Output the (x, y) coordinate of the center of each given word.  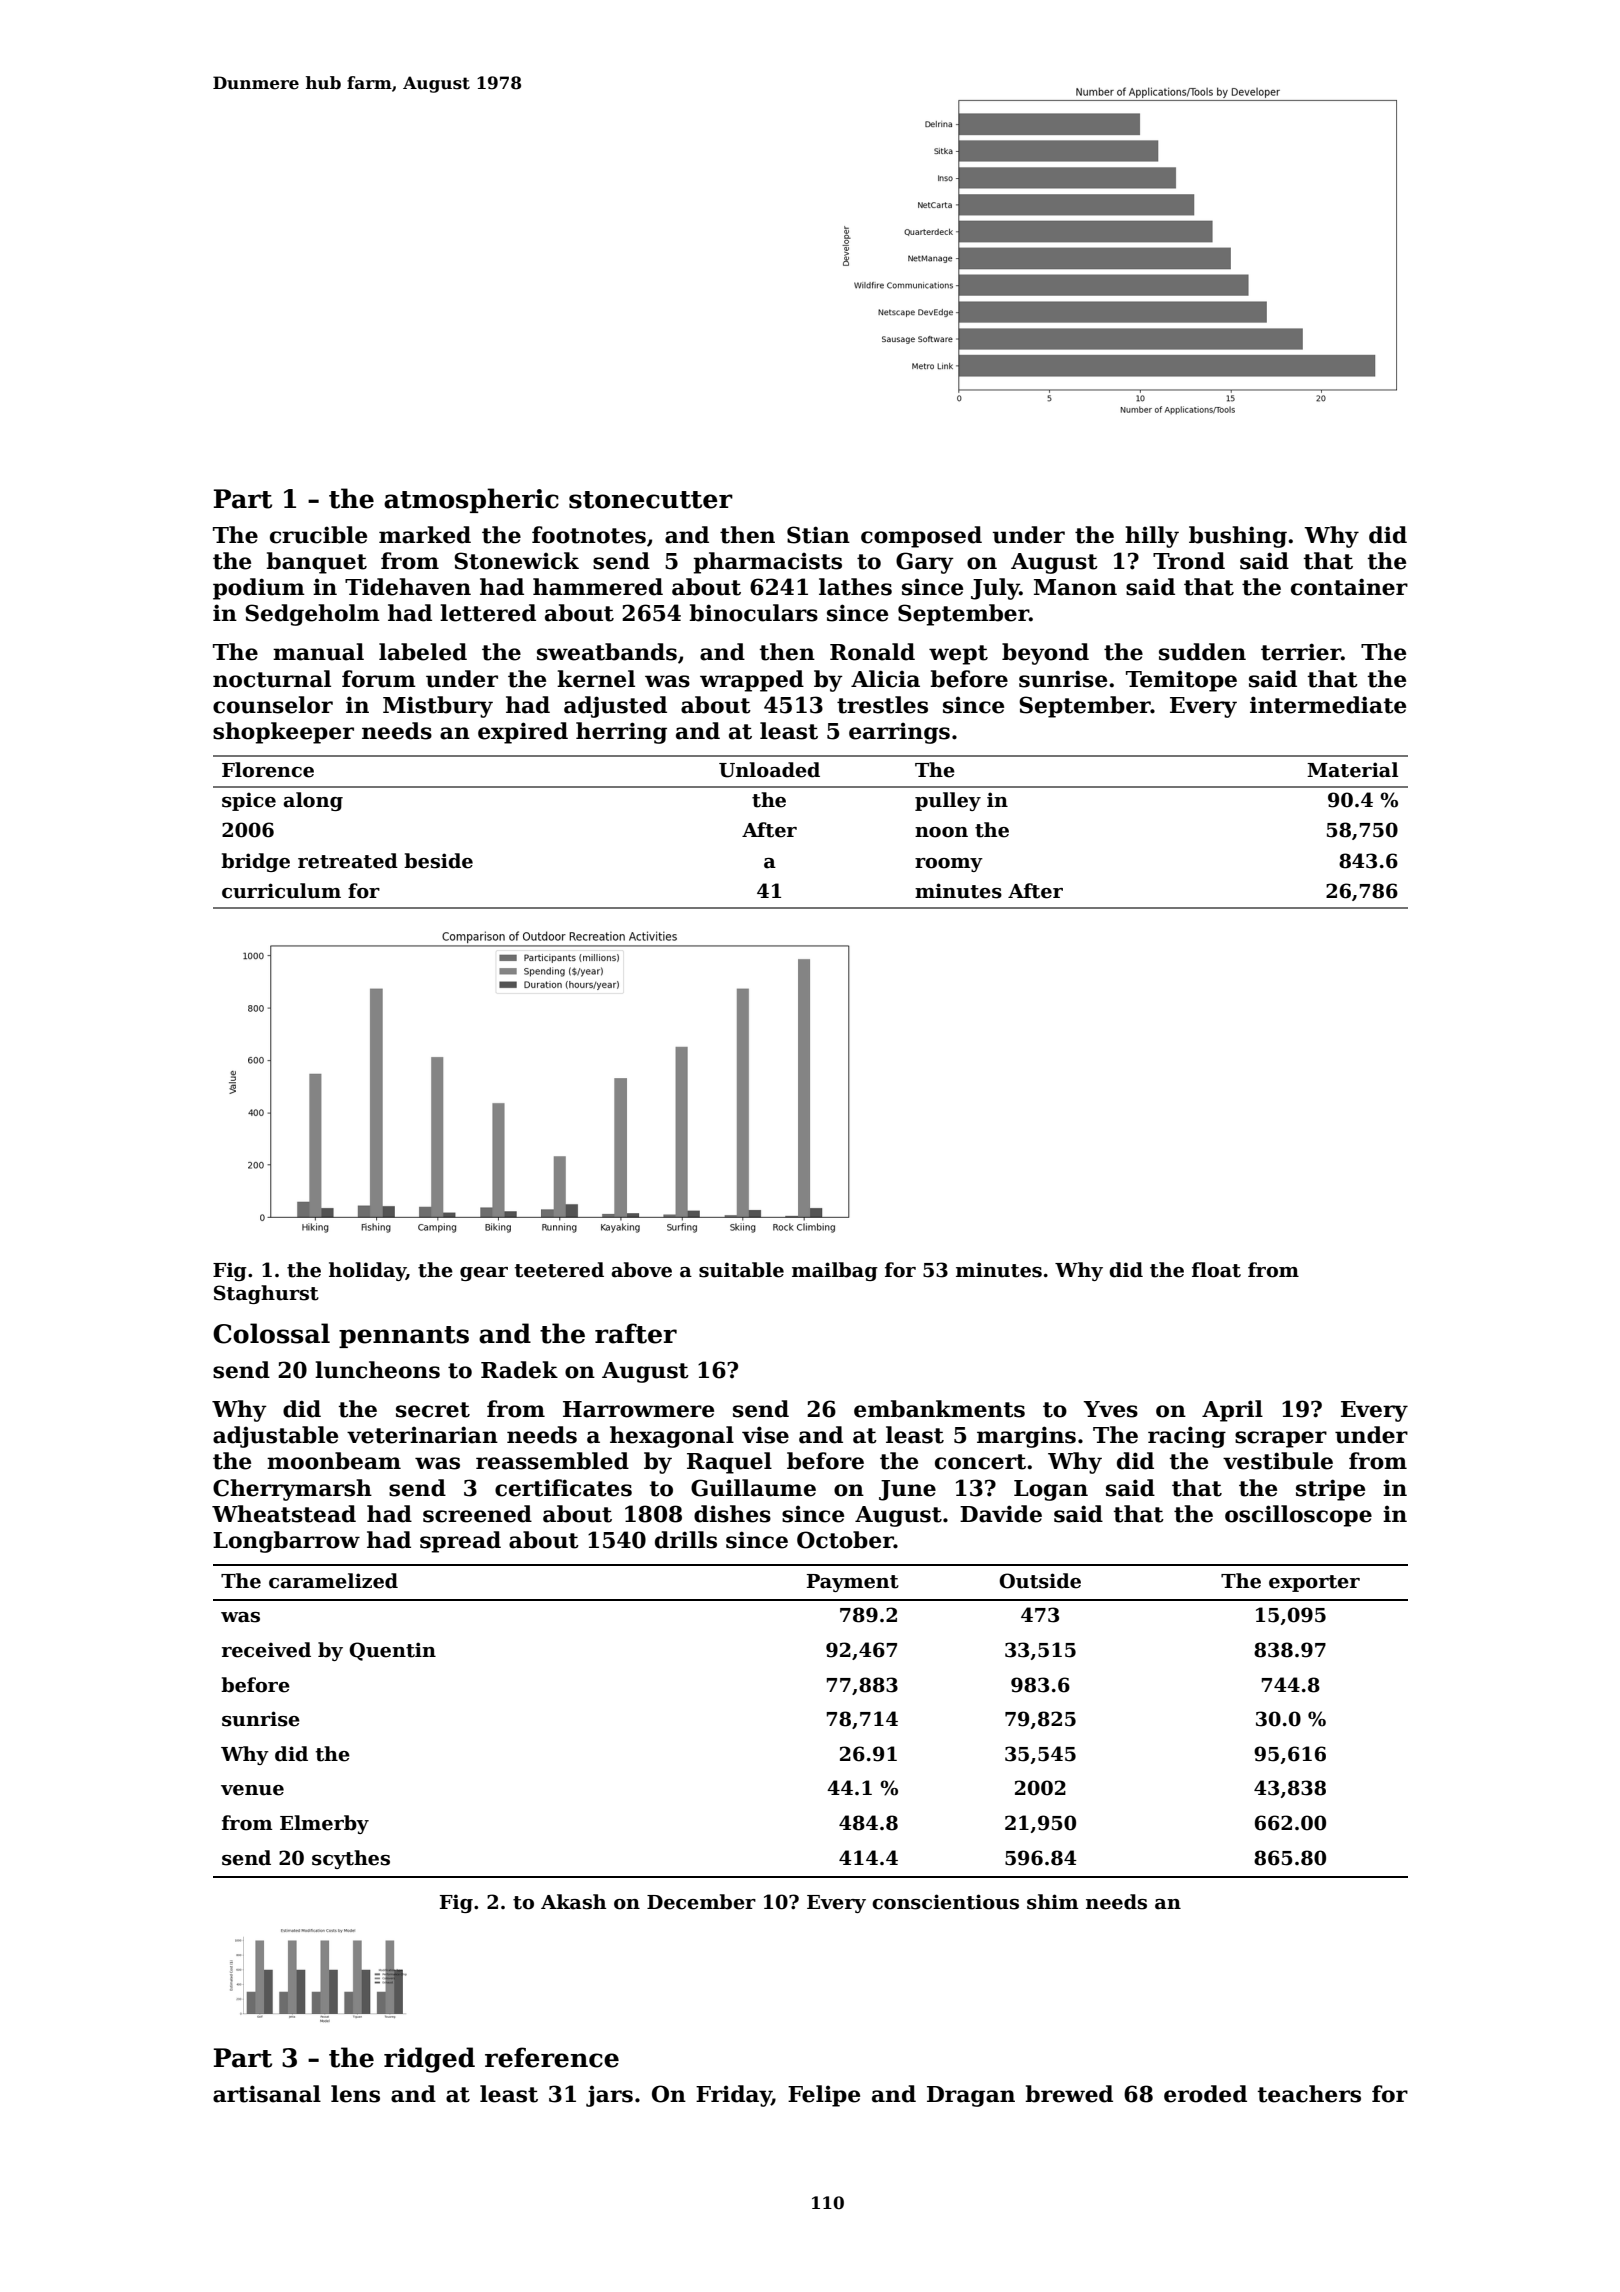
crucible (318, 535)
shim (1053, 1902)
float (1216, 1270)
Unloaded (769, 770)
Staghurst (266, 1294)
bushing (1238, 537)
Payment (853, 1583)
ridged (429, 2060)
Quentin (392, 1651)
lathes (855, 587)
